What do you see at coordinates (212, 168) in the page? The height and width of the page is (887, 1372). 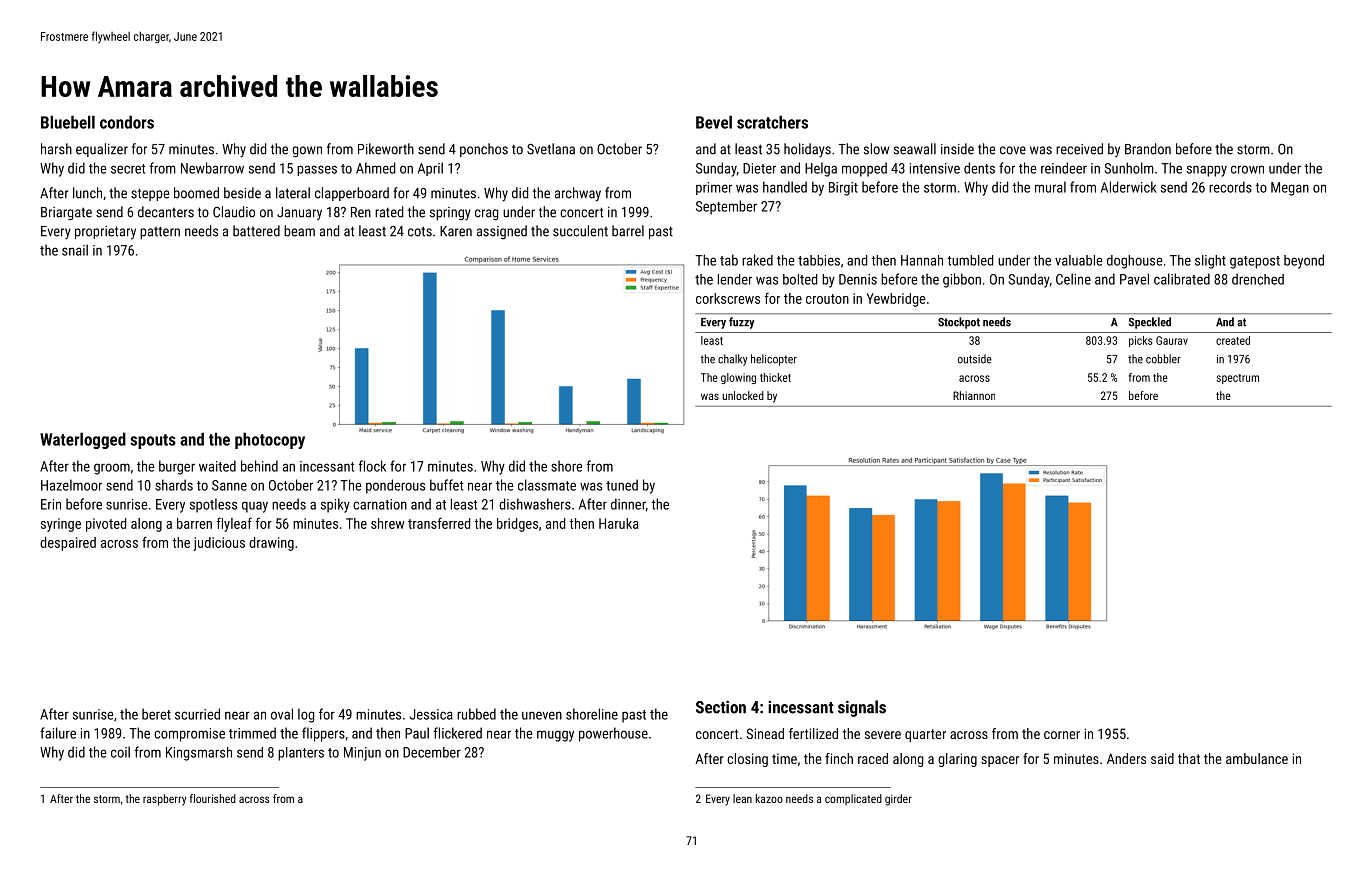 I see `Newbarrow` at bounding box center [212, 168].
